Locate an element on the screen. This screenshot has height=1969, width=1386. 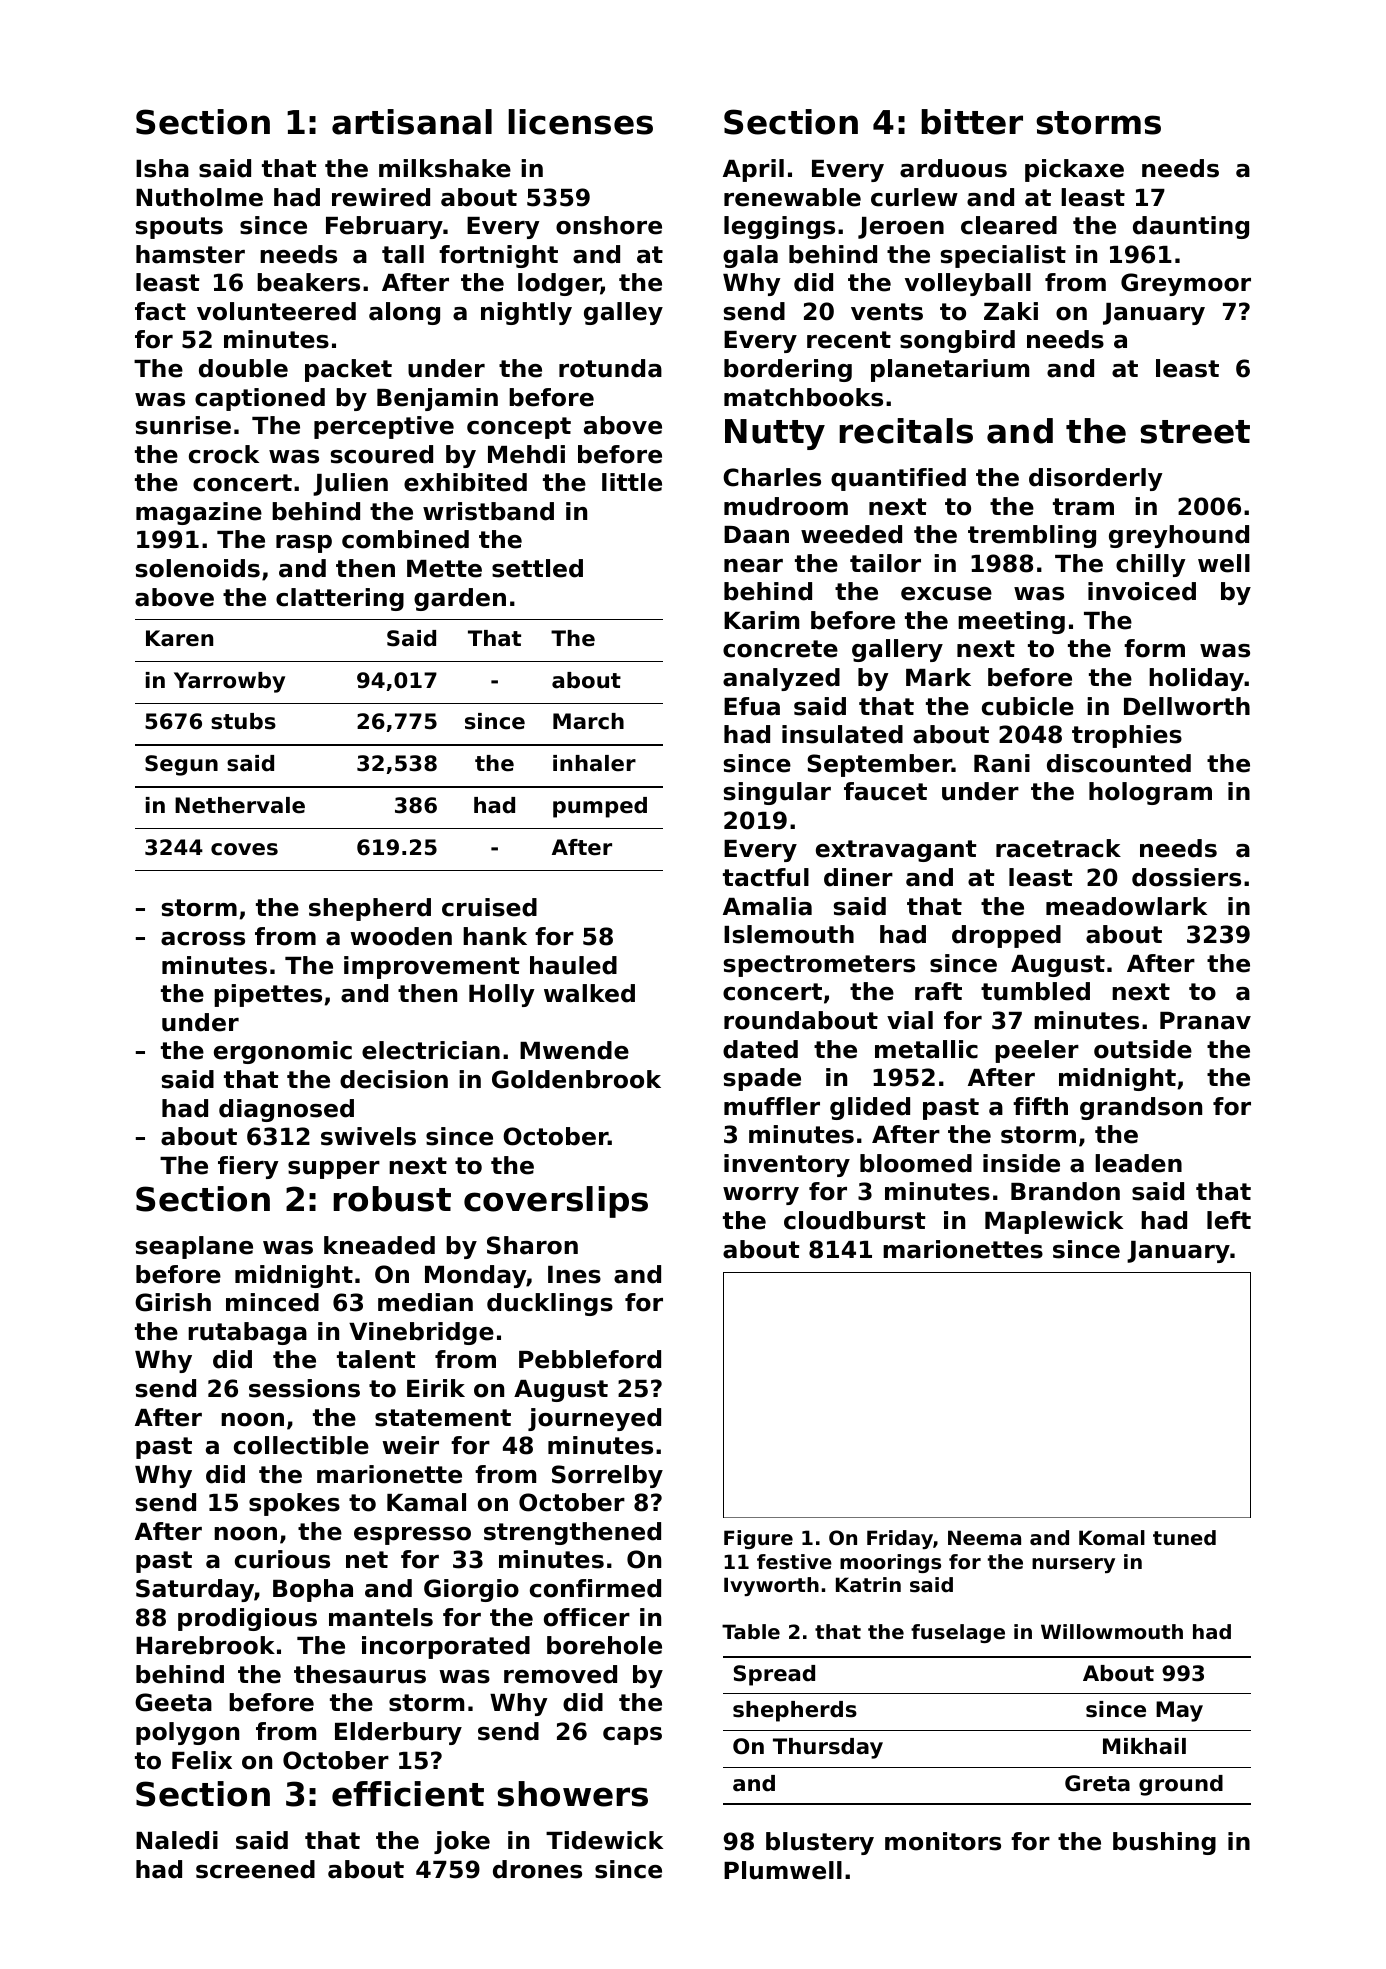
sunrise is located at coordinates (183, 425).
